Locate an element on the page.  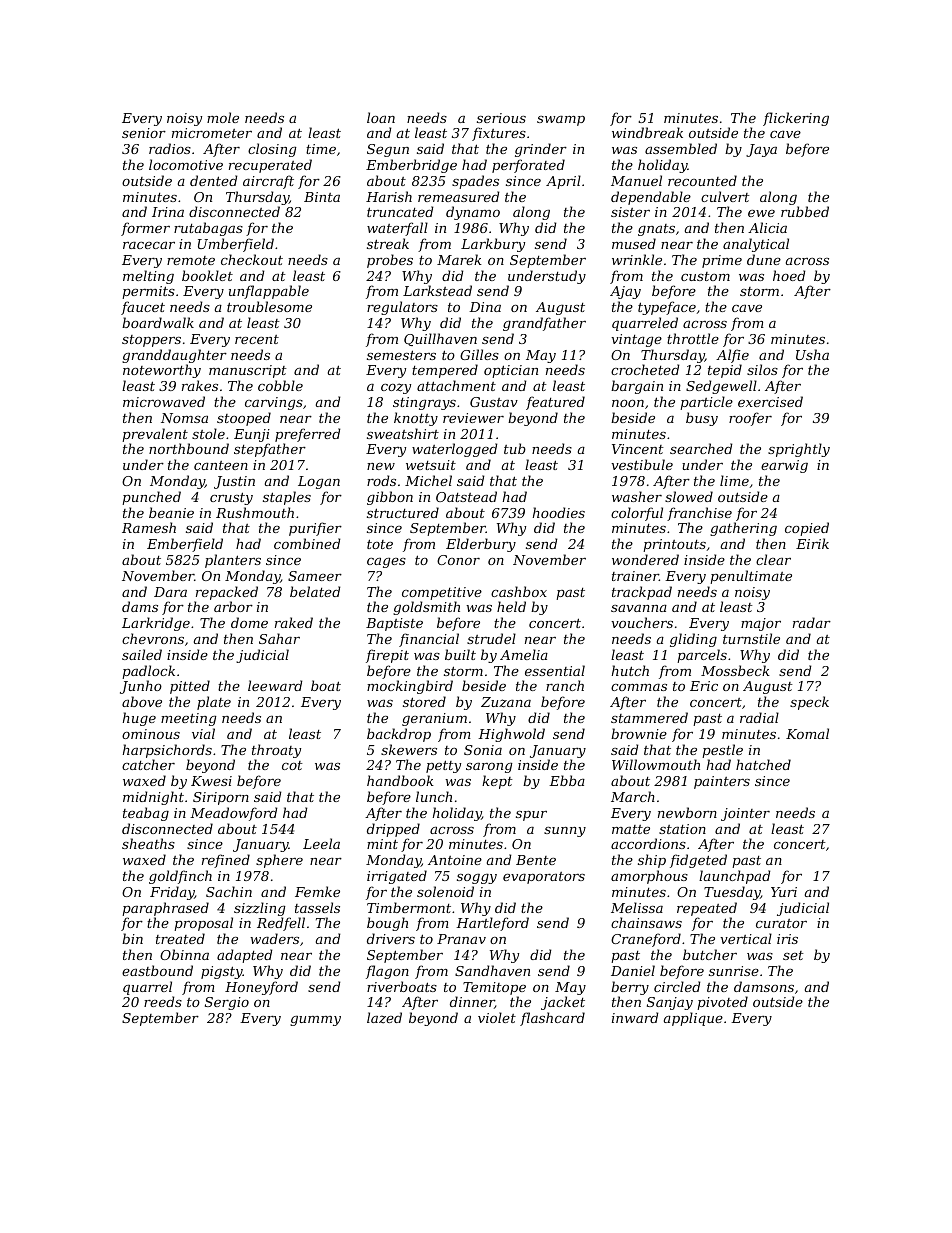
painters is located at coordinates (722, 782).
